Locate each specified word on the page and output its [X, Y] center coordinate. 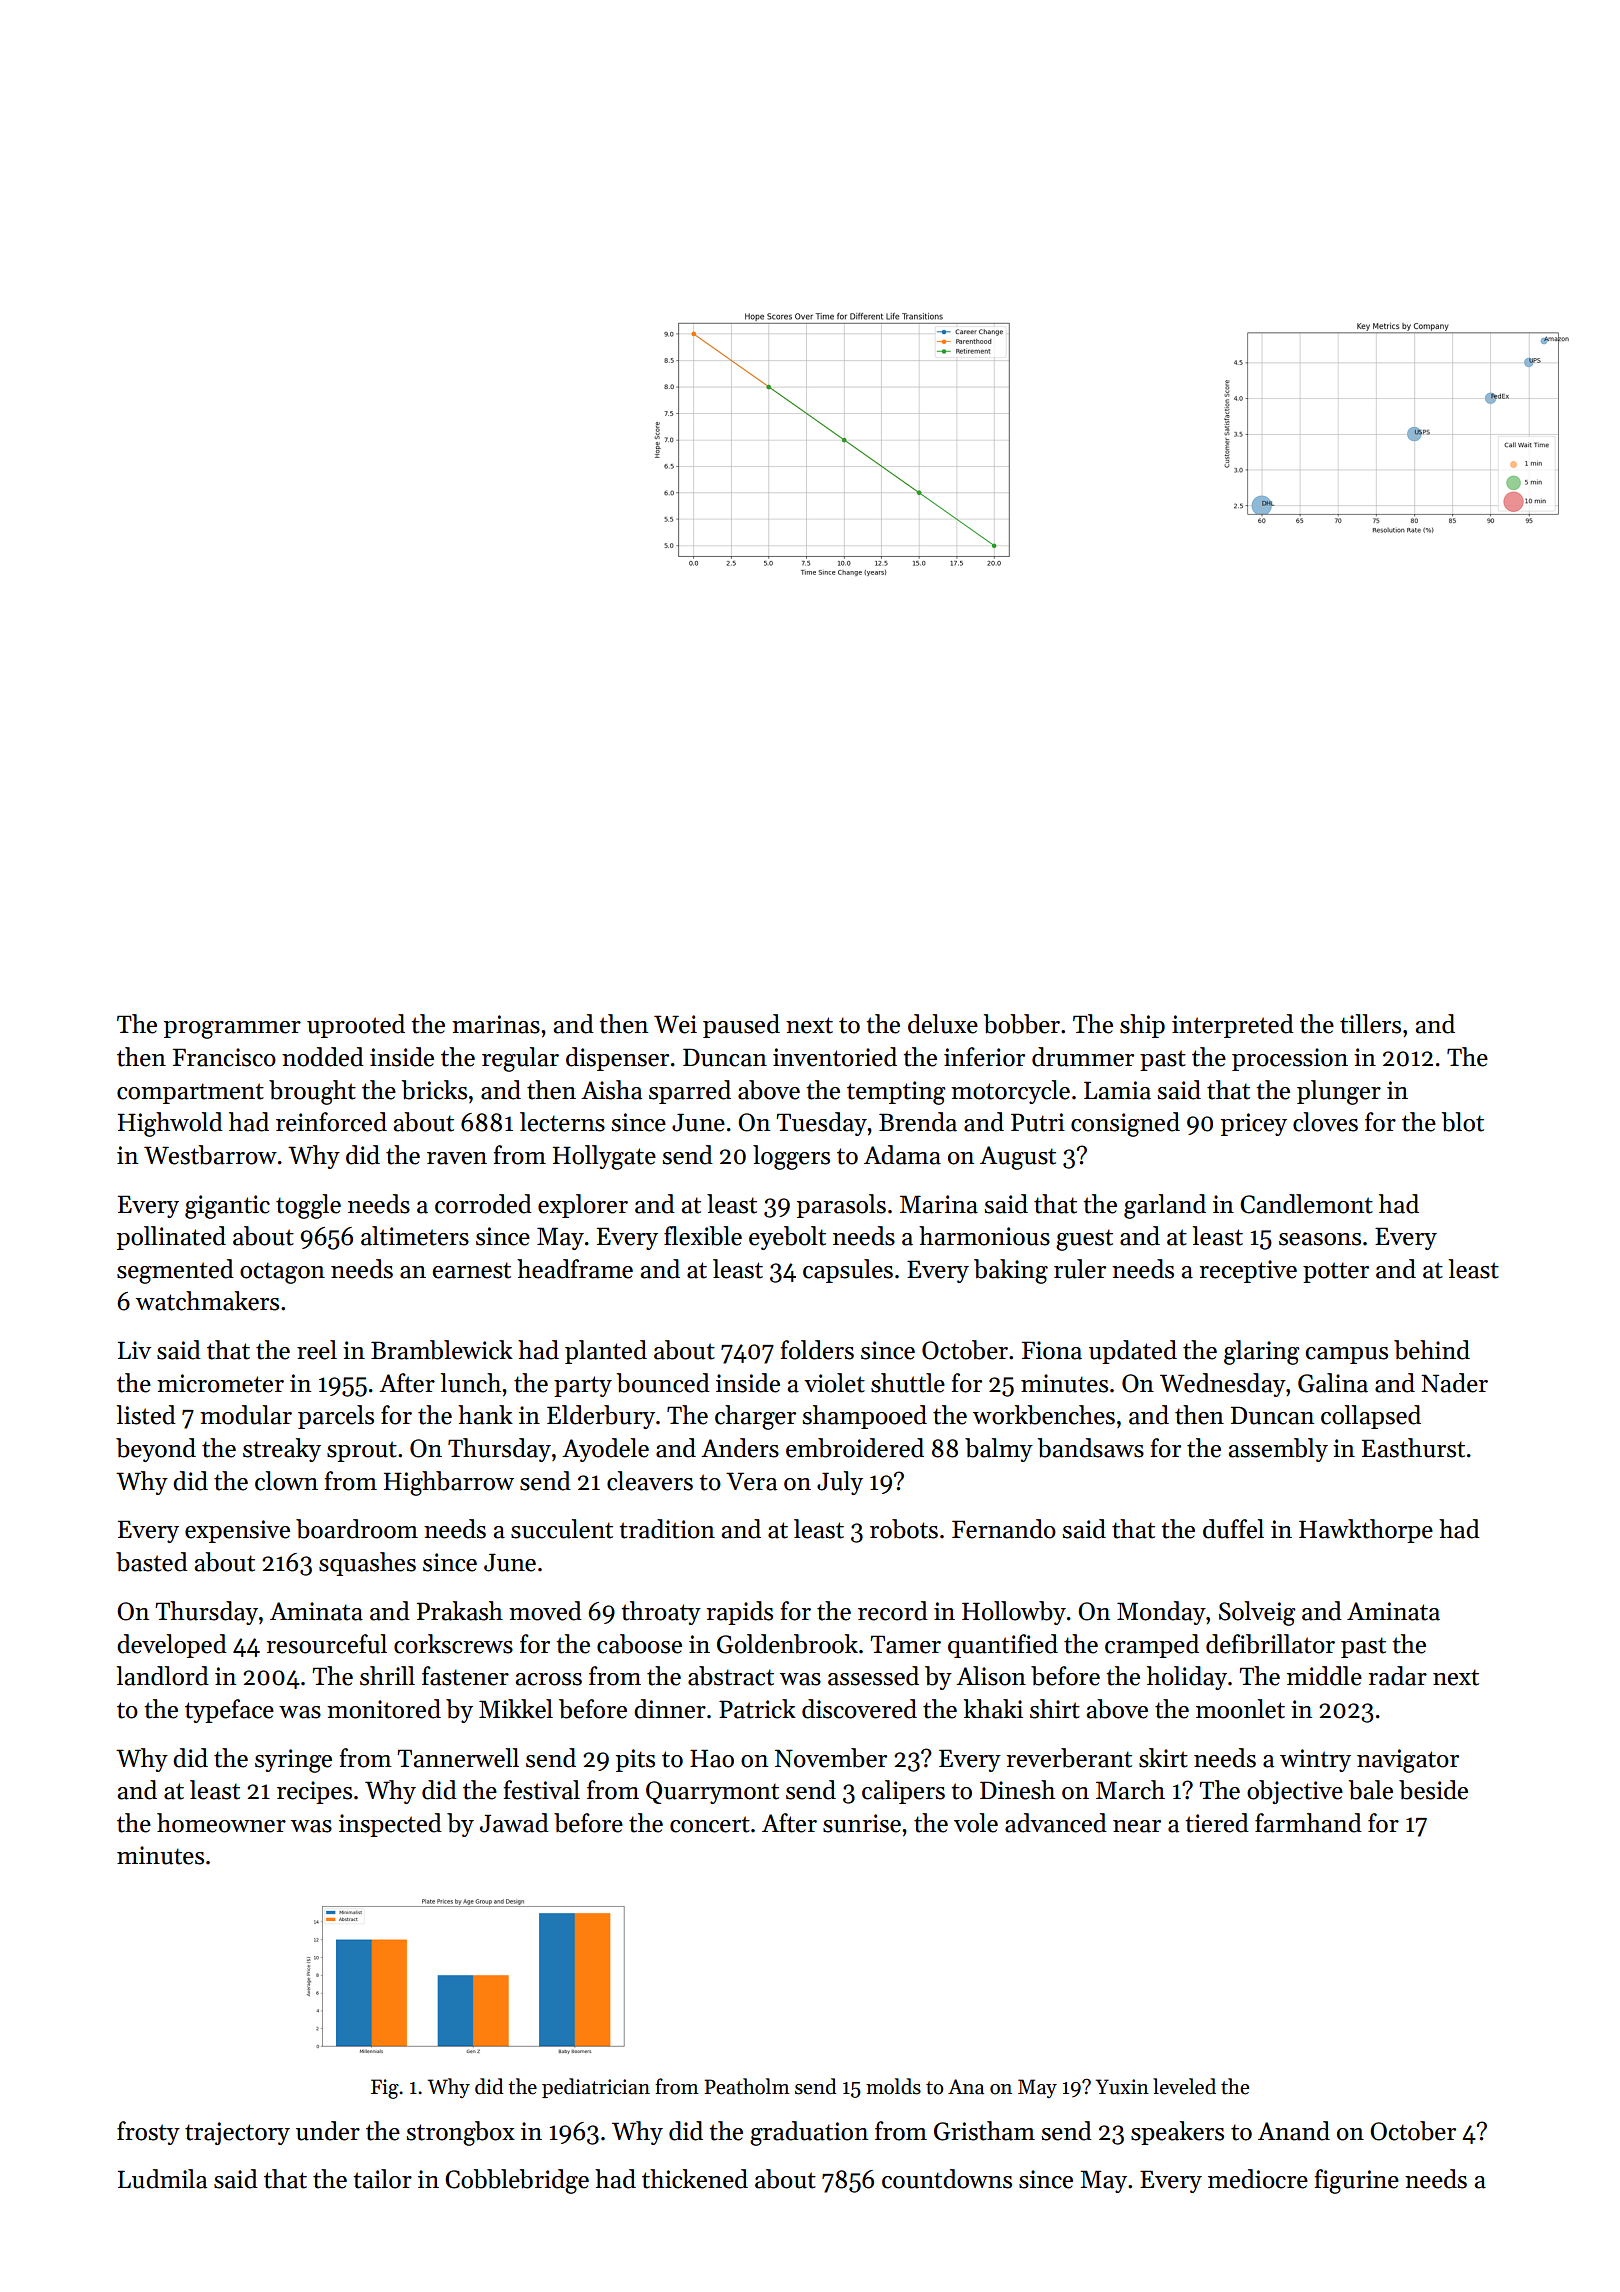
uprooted [356, 1026]
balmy [999, 1450]
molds [893, 2086]
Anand [1294, 2131]
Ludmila [162, 2179]
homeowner [221, 1823]
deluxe [943, 1024]
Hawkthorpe [1366, 1531]
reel [317, 1350]
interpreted [1233, 1026]
